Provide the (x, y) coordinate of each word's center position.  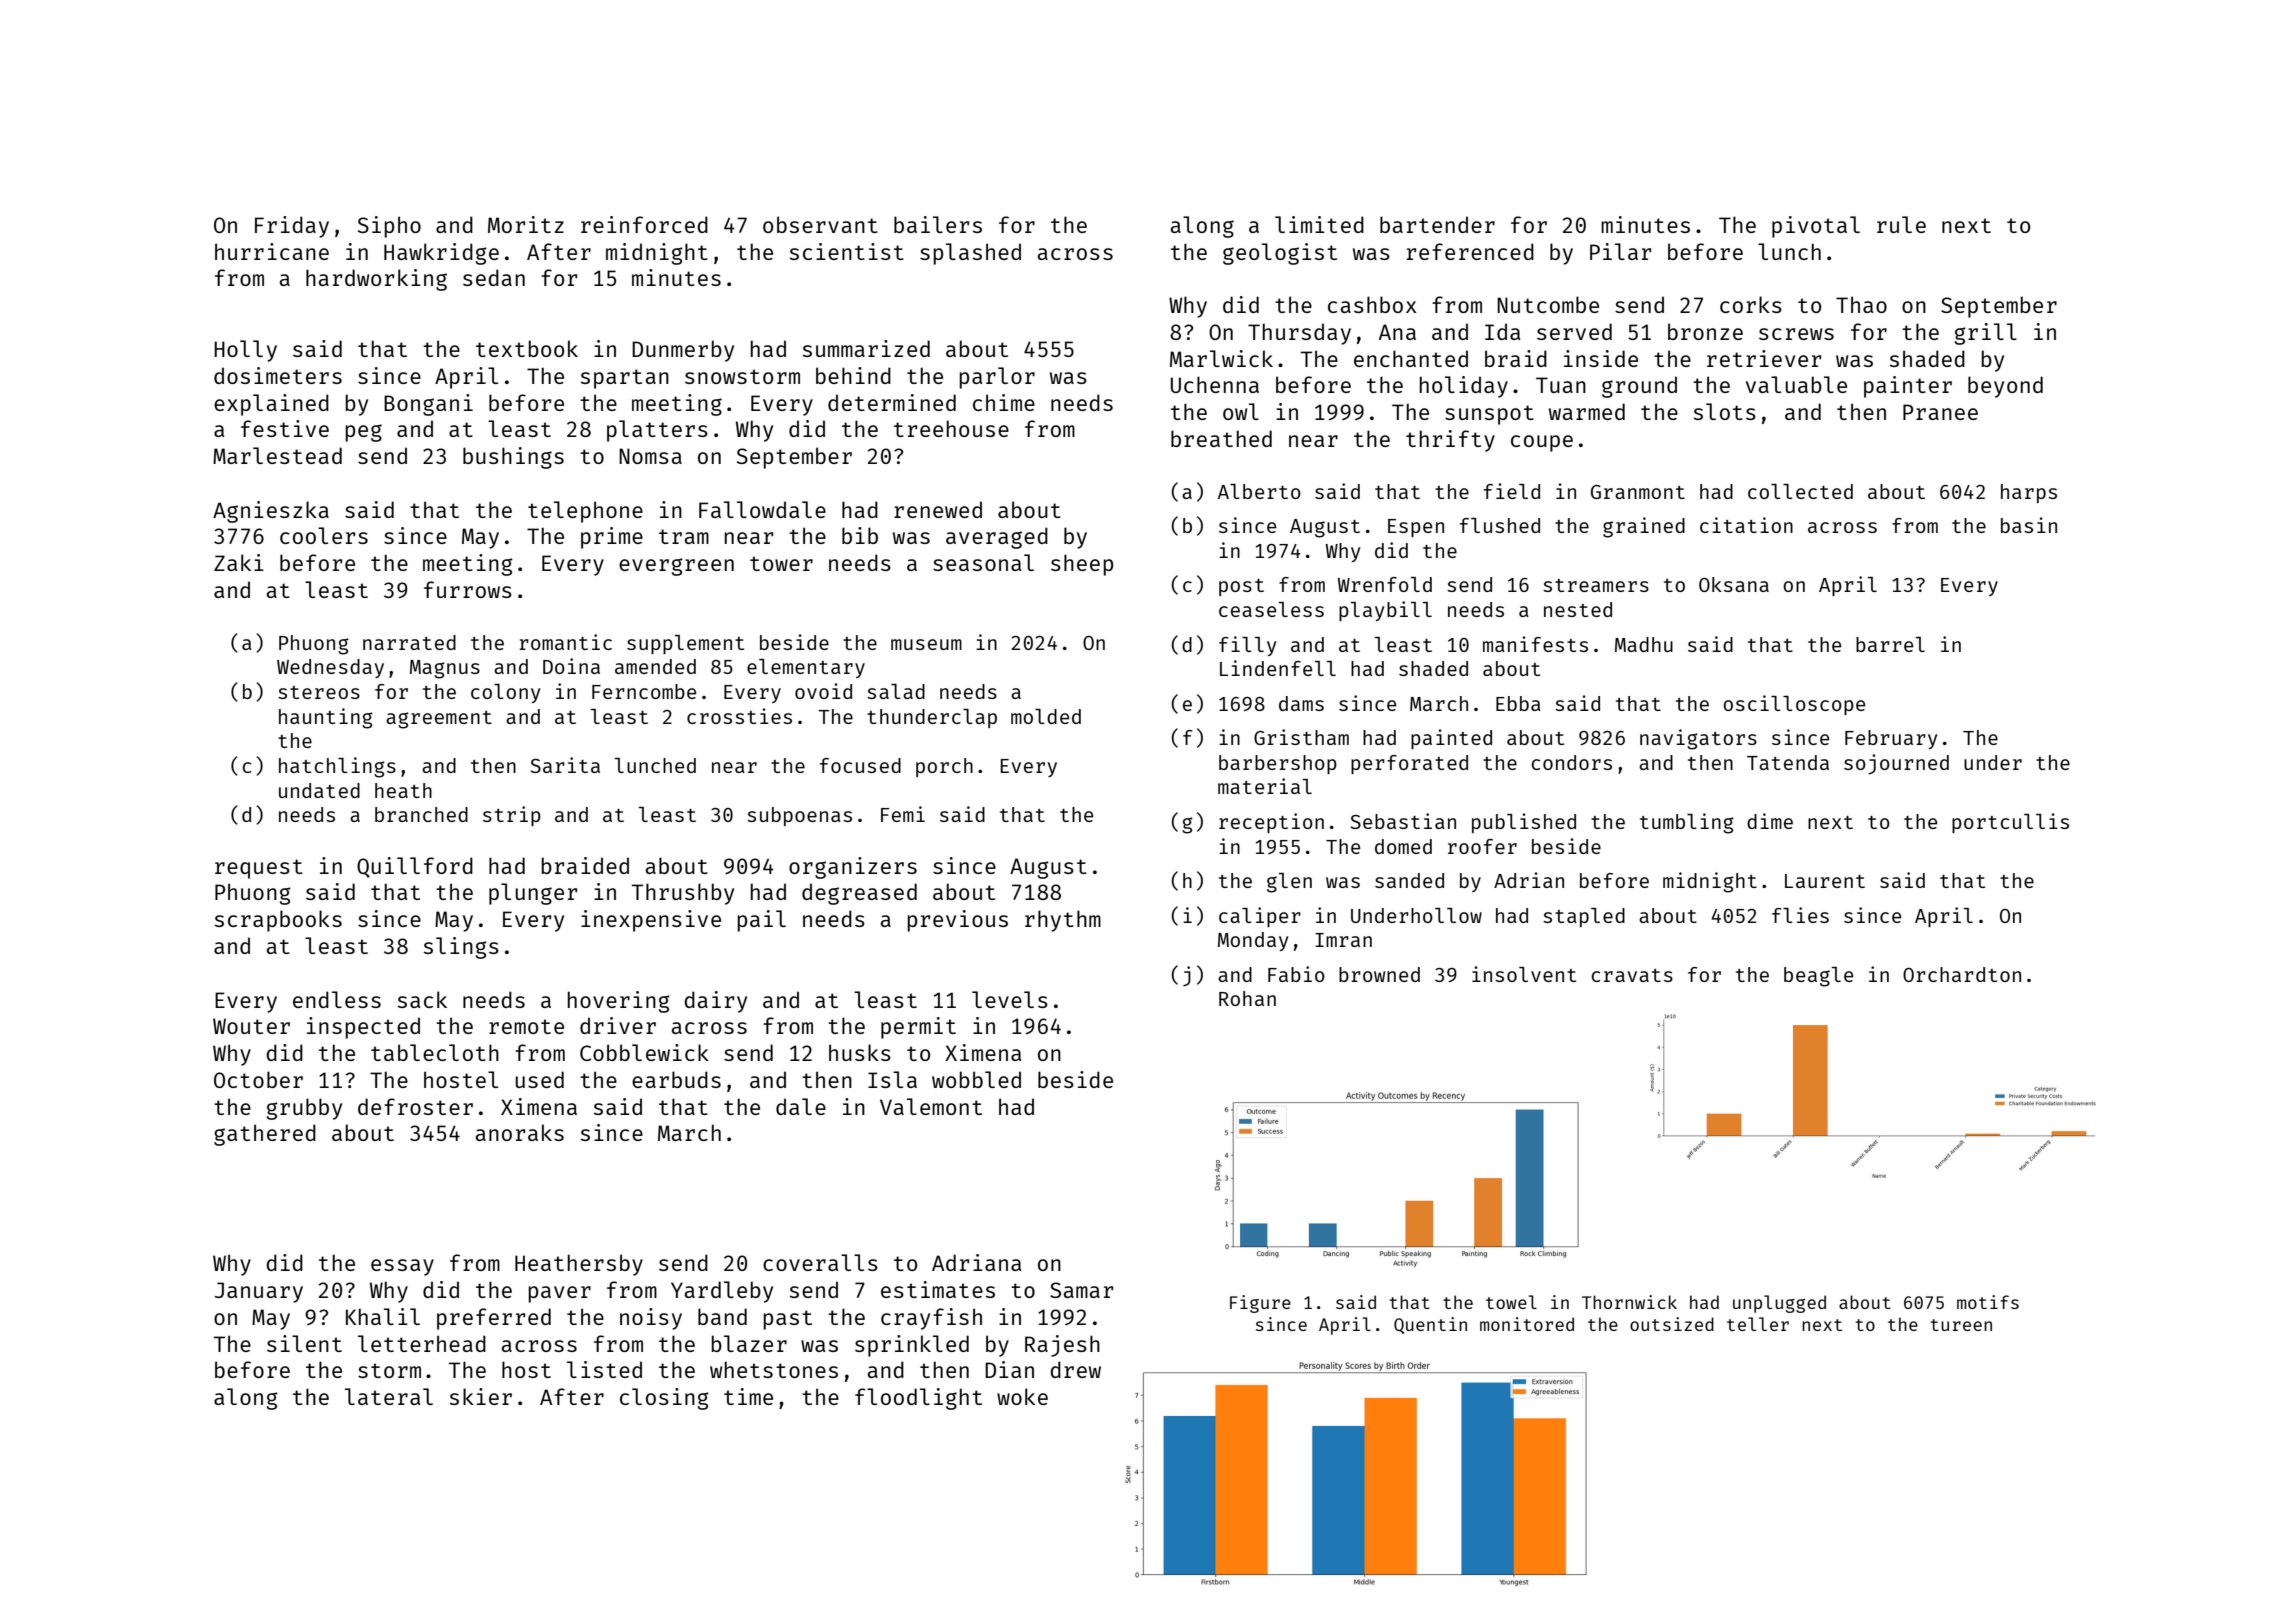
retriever (1764, 358)
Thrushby (683, 894)
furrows (468, 589)
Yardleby (722, 1292)
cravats (1632, 975)
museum (926, 644)
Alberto (1259, 491)
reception (1271, 823)
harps (2029, 493)
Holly (245, 351)
